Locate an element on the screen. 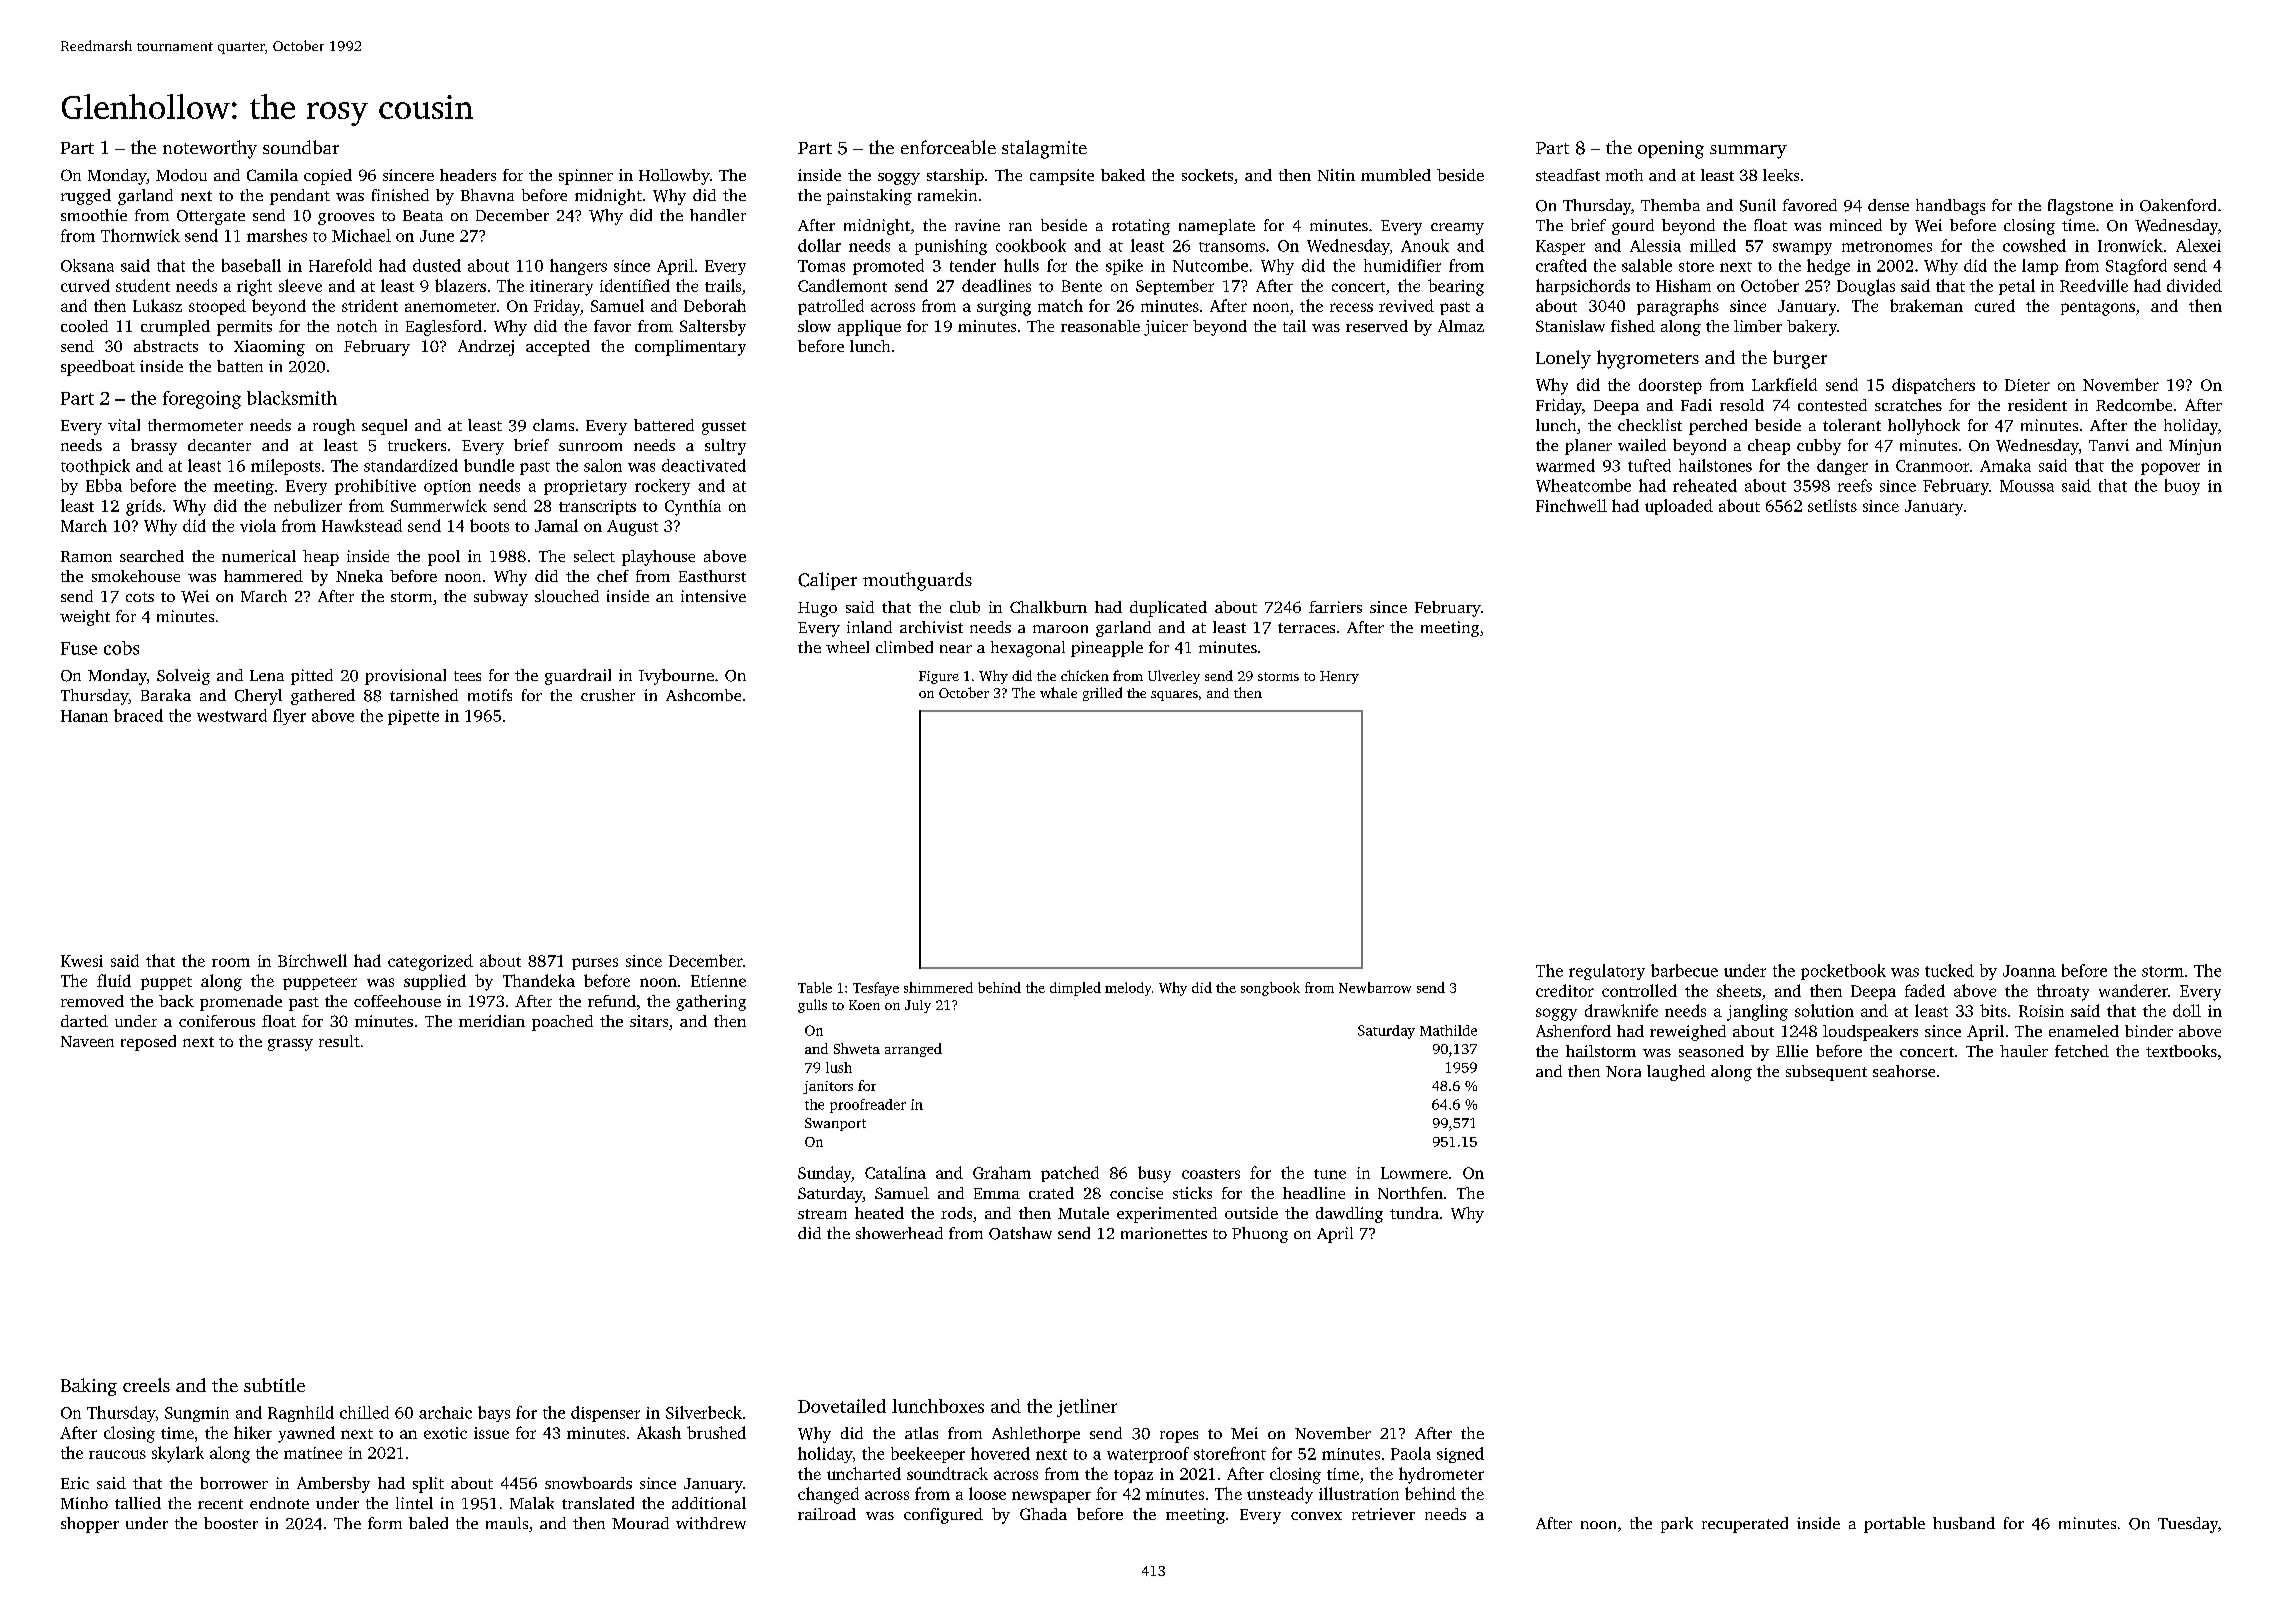 The height and width of the screenshot is (1614, 2282). setlists is located at coordinates (1832, 505).
